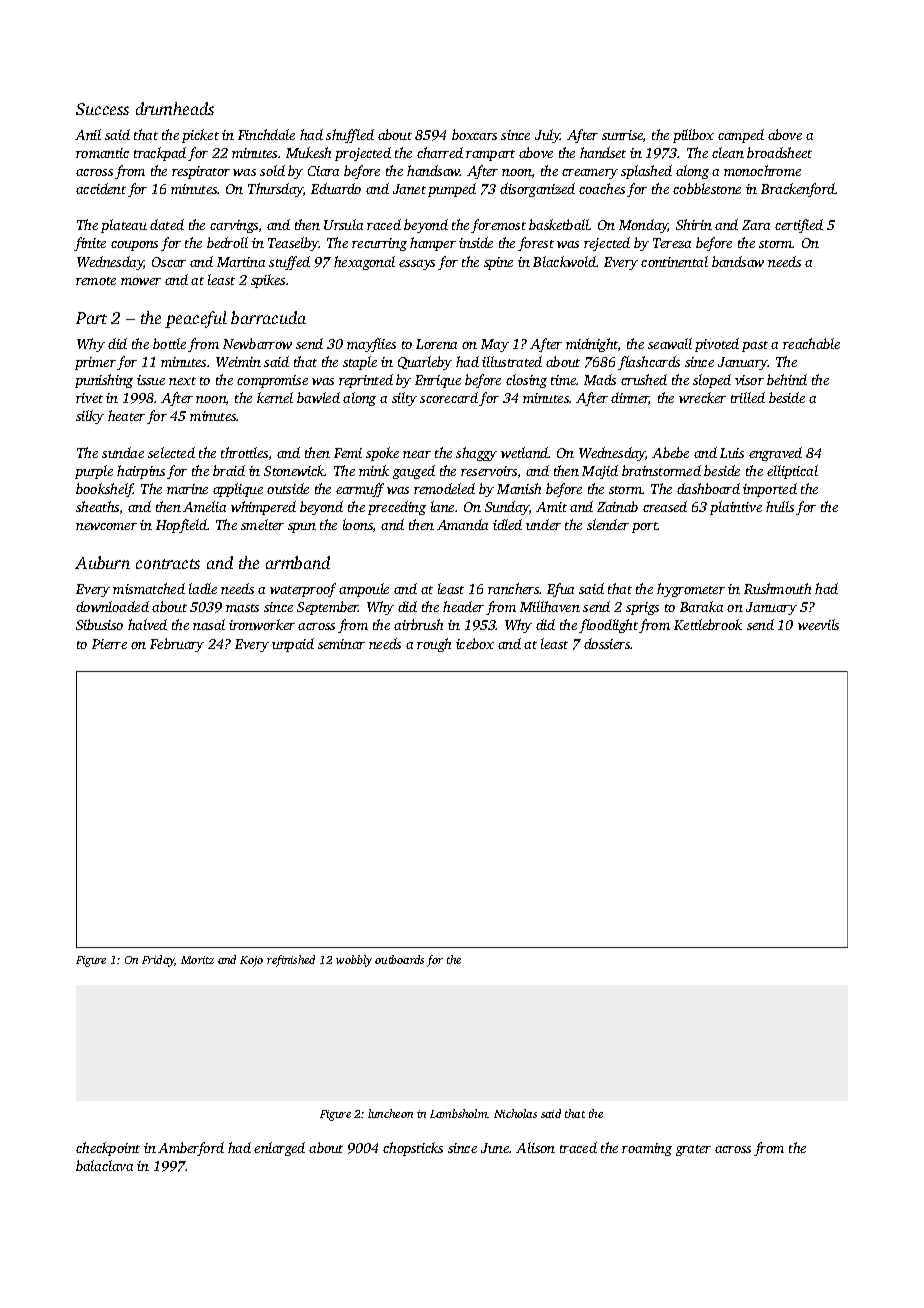 Image resolution: width=924 pixels, height=1308 pixels. I want to click on trilled, so click(748, 397).
